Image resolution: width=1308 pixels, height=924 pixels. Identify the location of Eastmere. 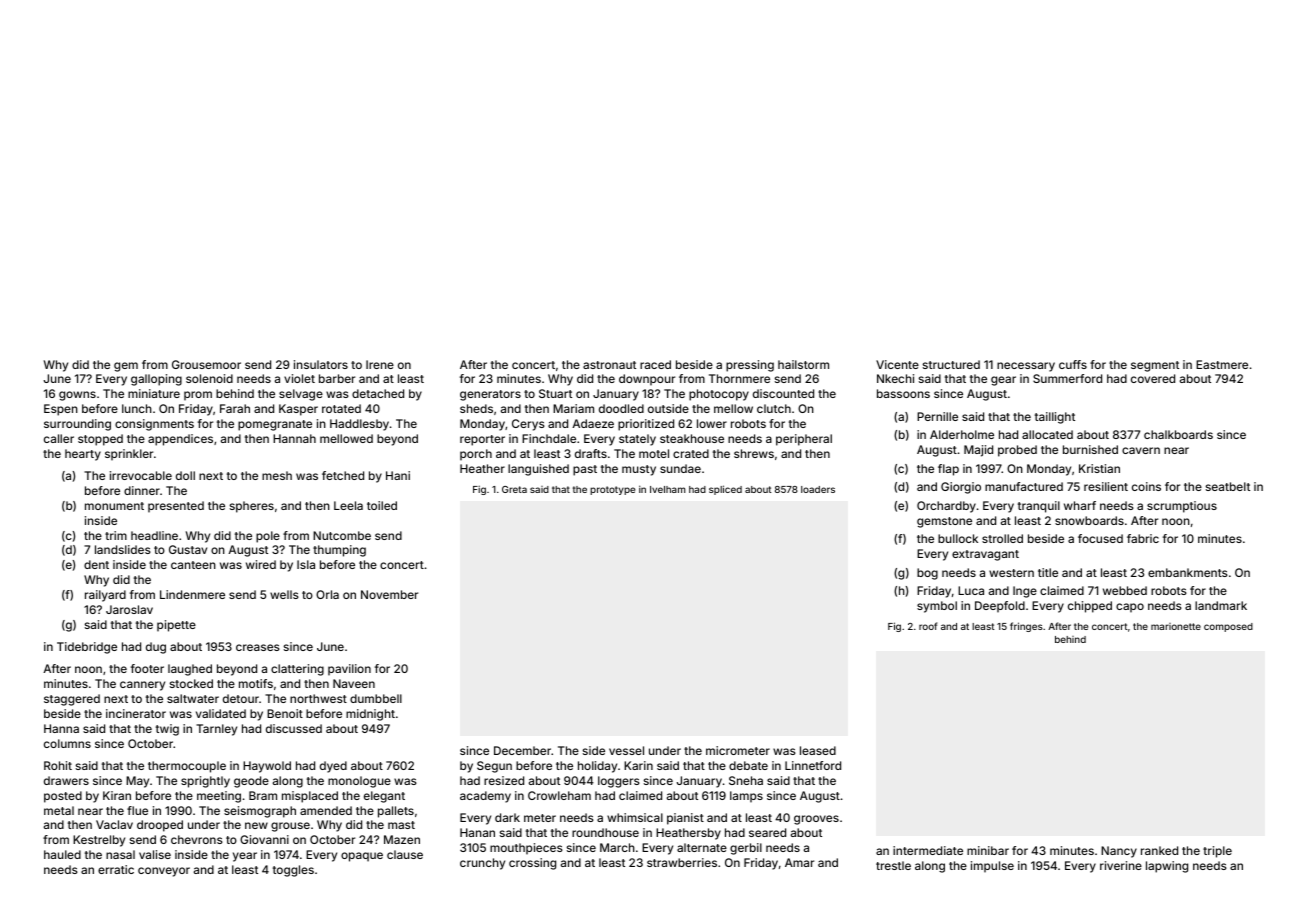
(1222, 364).
